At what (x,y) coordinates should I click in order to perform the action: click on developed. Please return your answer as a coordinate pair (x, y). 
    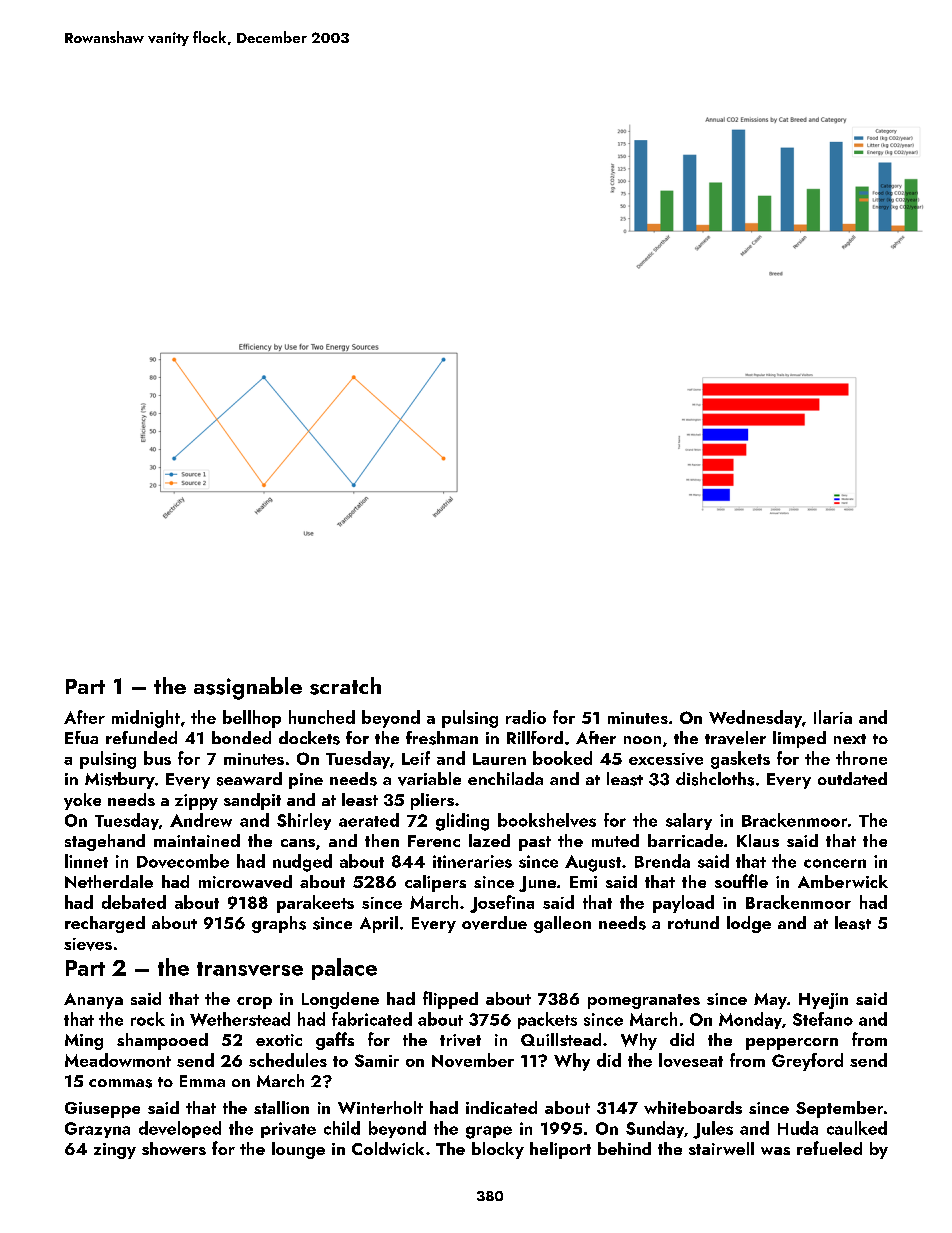
    Looking at the image, I should click on (180, 1129).
